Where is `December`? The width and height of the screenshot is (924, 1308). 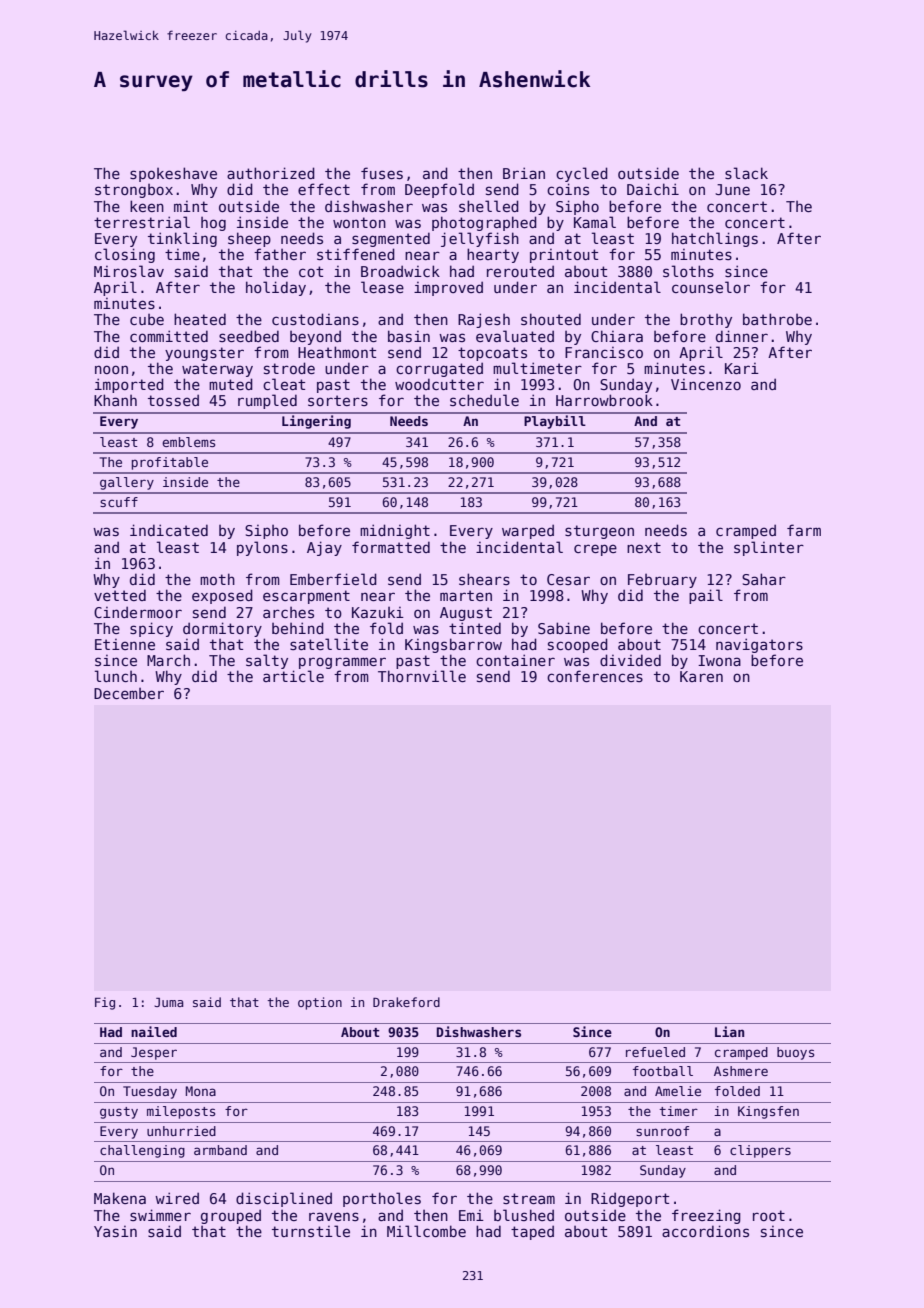
December is located at coordinates (129, 693).
